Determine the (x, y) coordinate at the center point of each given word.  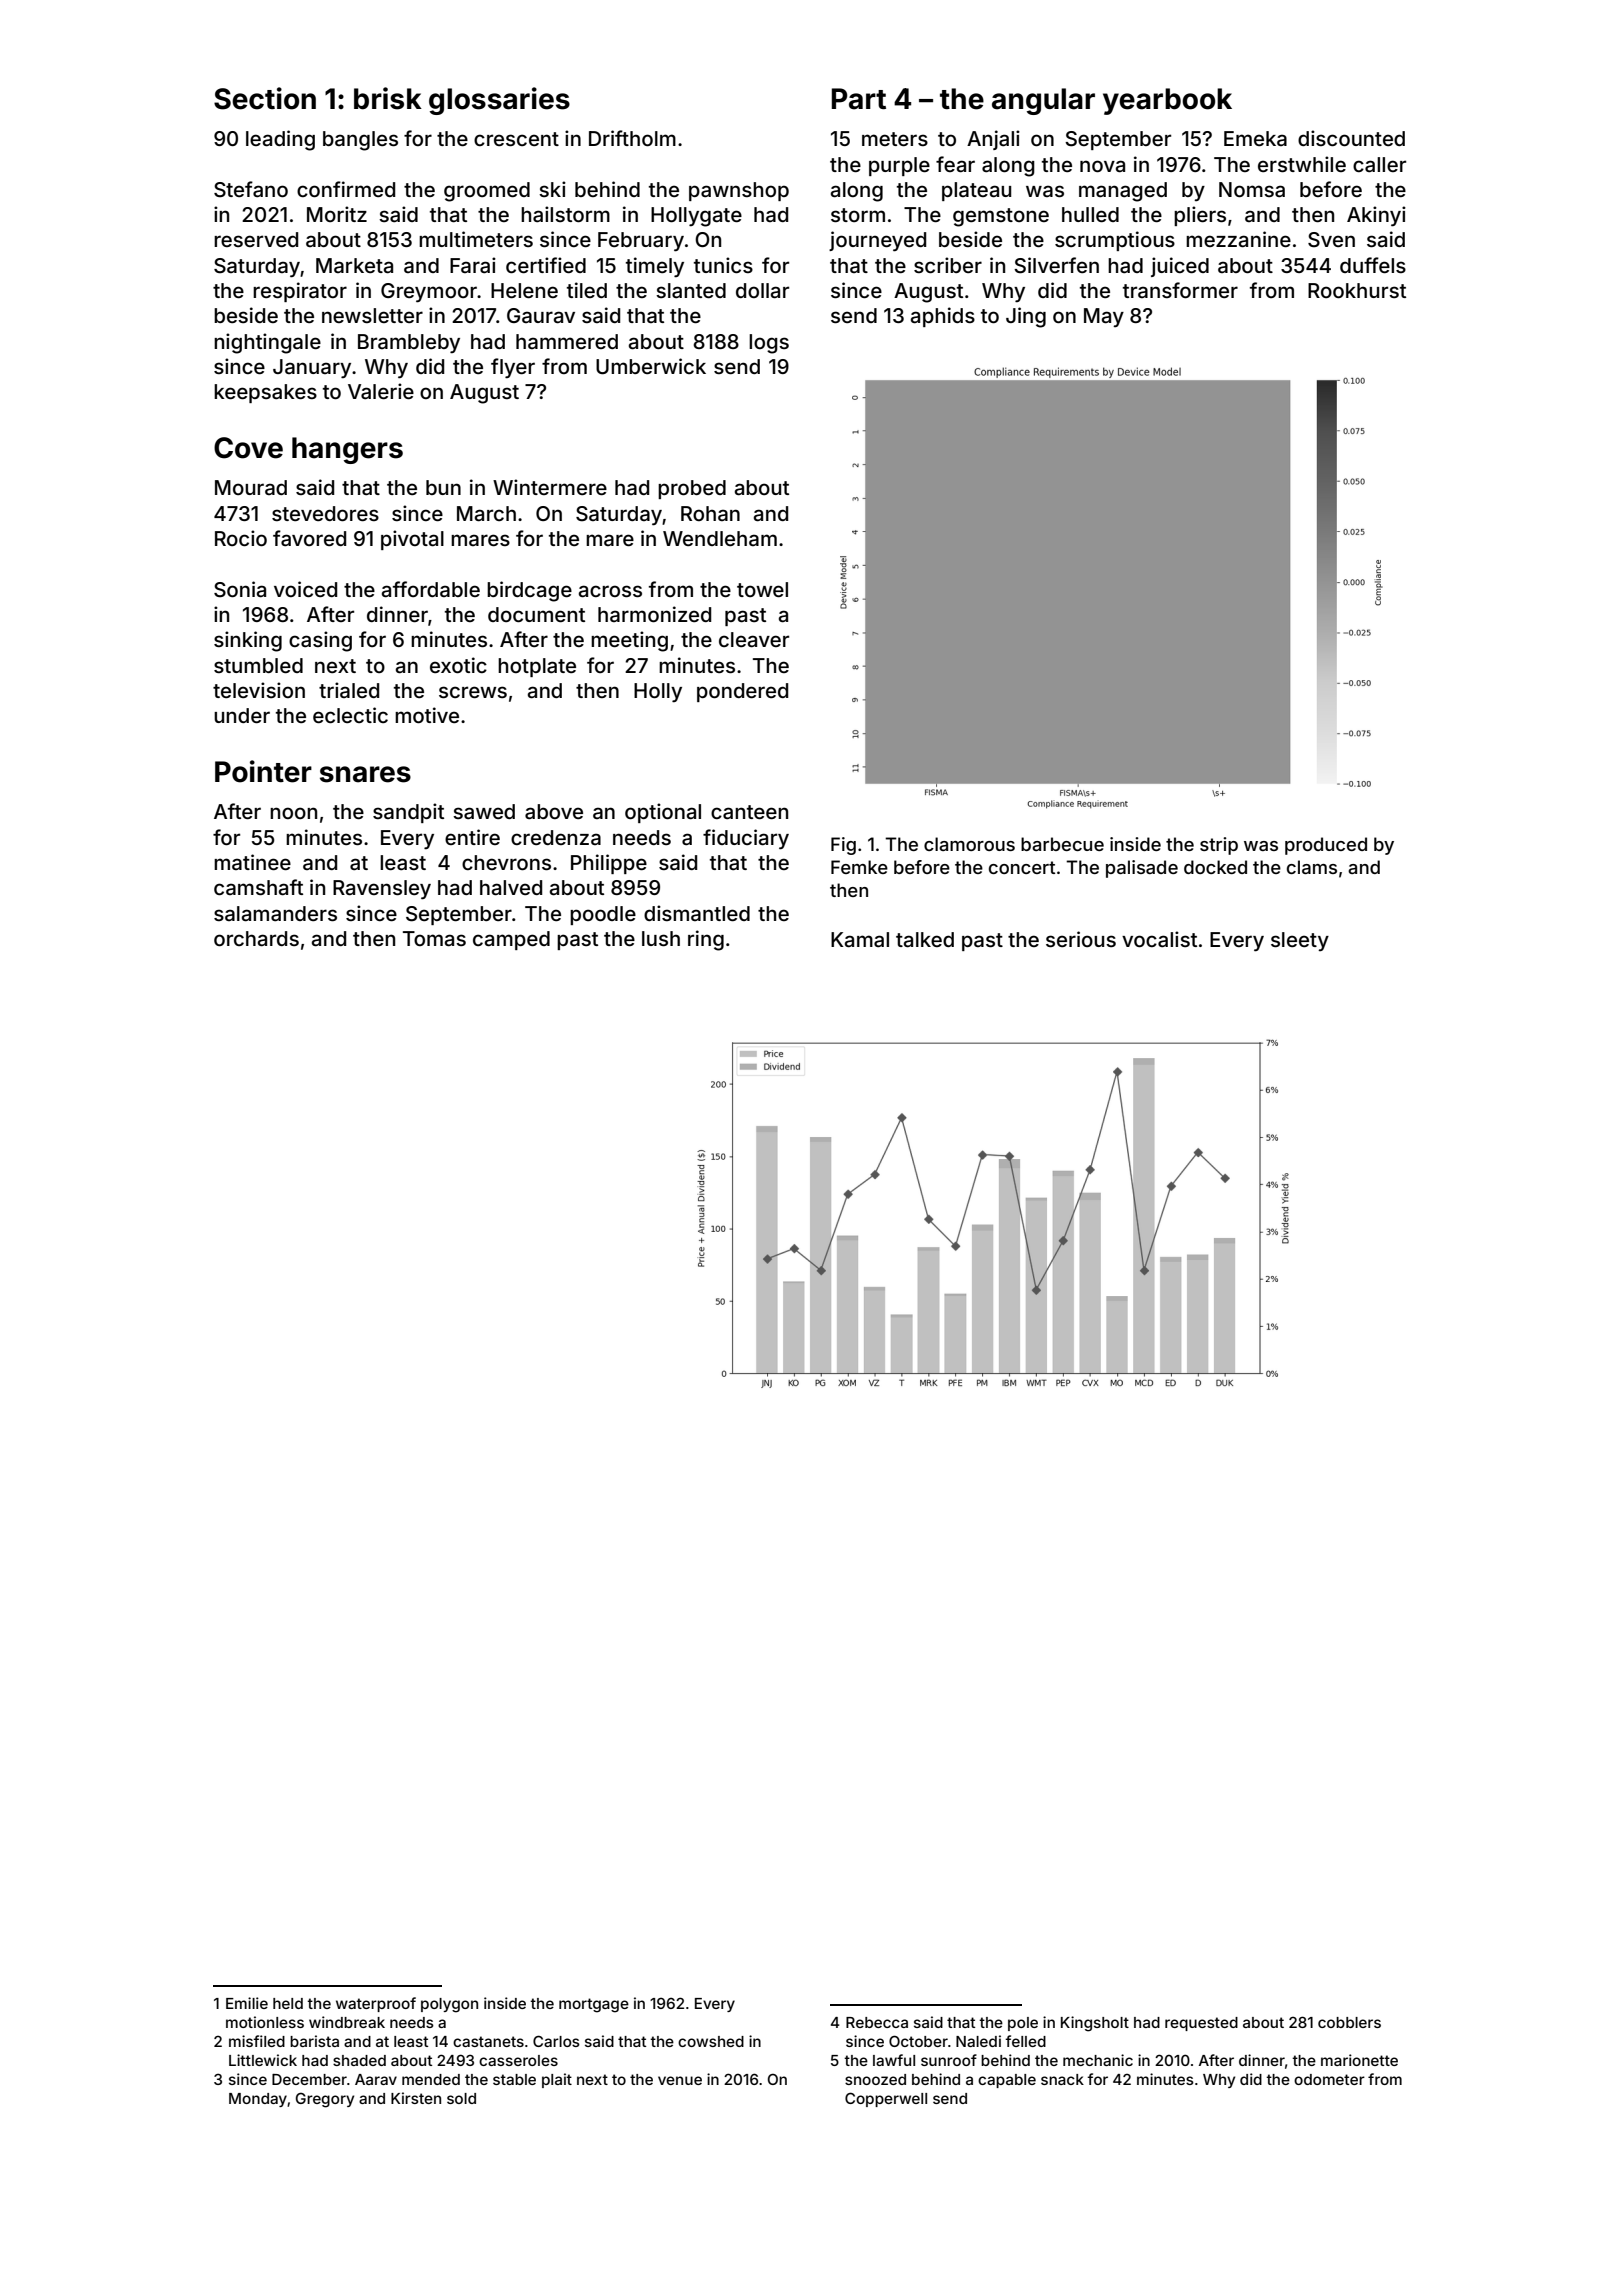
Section (265, 98)
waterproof (376, 2004)
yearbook (1167, 101)
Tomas (434, 939)
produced (1326, 846)
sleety (1300, 941)
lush (661, 938)
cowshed (711, 2041)
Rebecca (877, 2022)
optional (663, 813)
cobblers (1349, 2022)
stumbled (258, 665)
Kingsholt (1095, 2024)
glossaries (499, 101)
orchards (256, 939)
